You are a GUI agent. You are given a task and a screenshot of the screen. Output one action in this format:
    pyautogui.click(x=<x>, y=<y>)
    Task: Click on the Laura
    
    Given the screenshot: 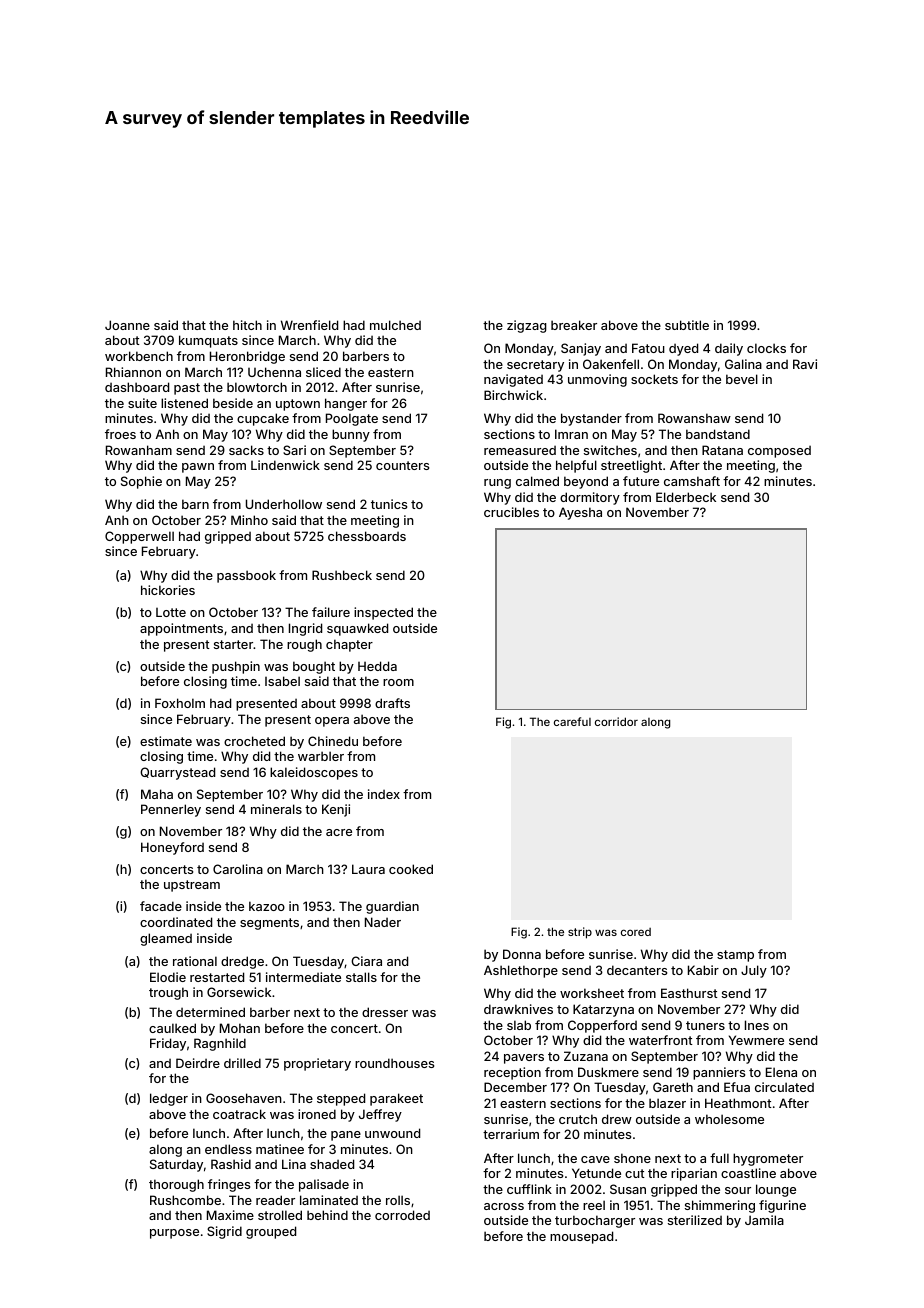 What is the action you would take?
    pyautogui.click(x=368, y=869)
